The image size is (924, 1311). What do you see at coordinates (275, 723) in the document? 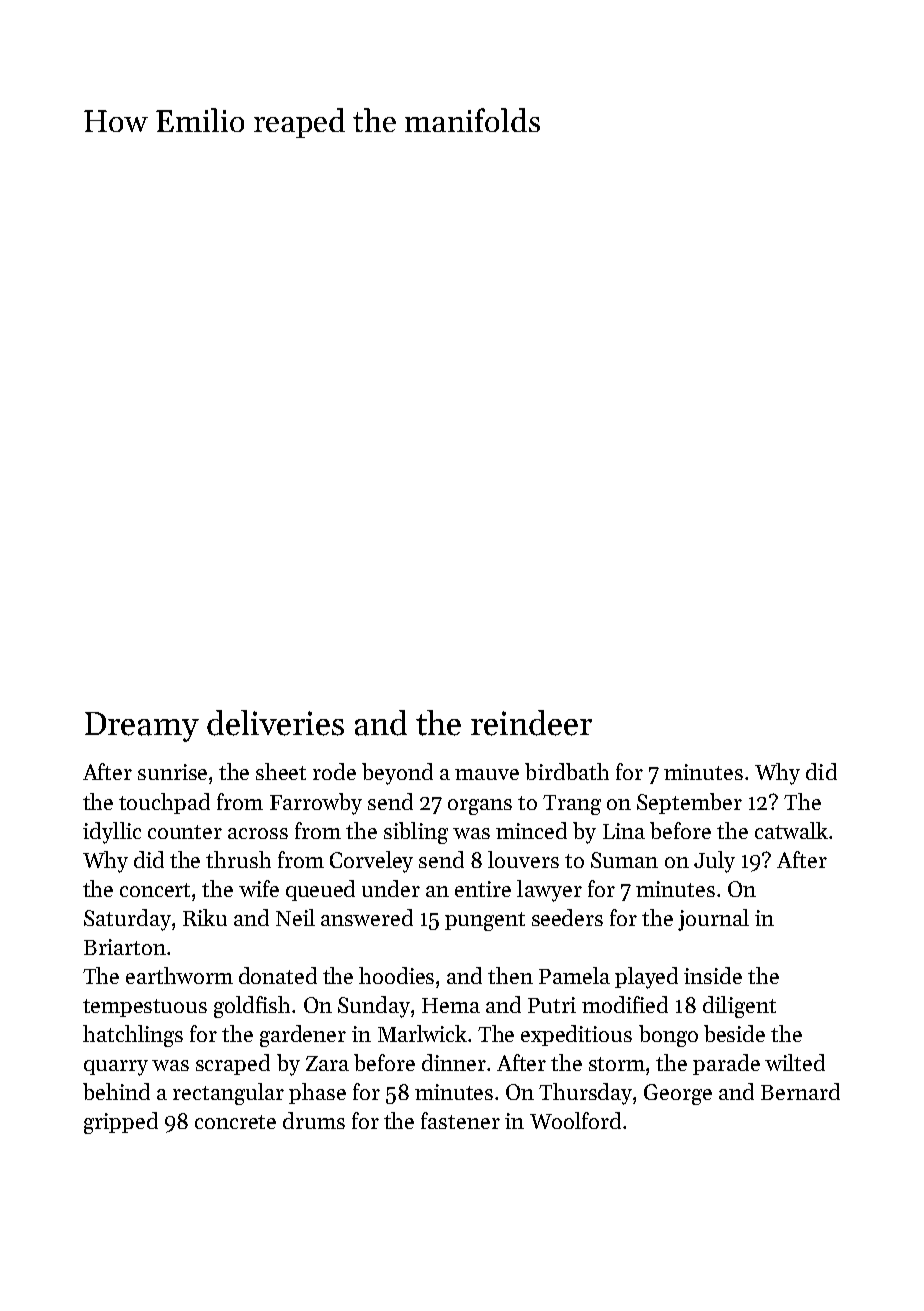
I see `deliveries` at bounding box center [275, 723].
